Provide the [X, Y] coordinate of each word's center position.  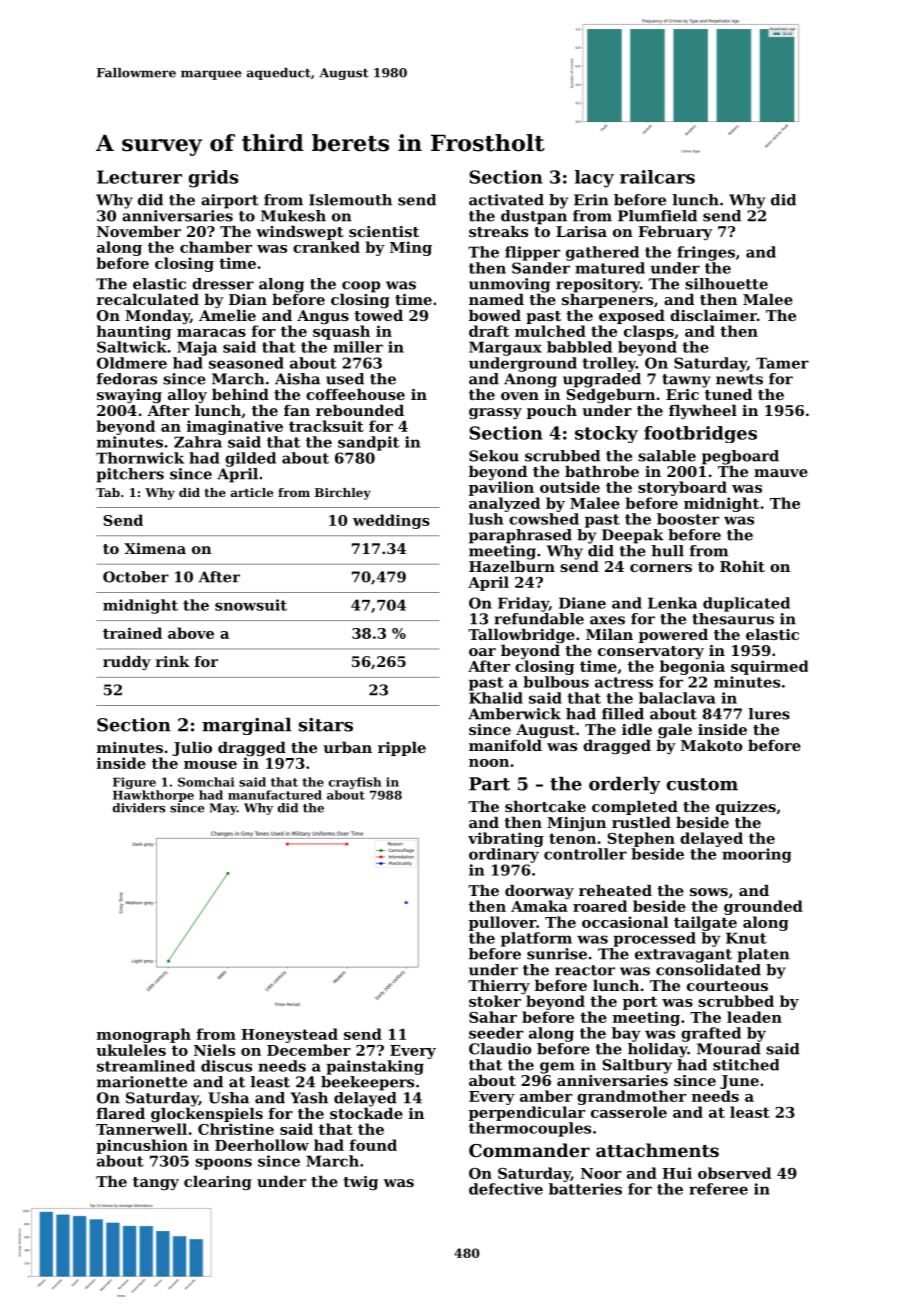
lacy [594, 179]
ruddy [127, 663]
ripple [402, 749]
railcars [657, 177]
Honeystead [289, 1035]
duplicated [746, 604]
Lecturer [139, 177]
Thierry [499, 987]
